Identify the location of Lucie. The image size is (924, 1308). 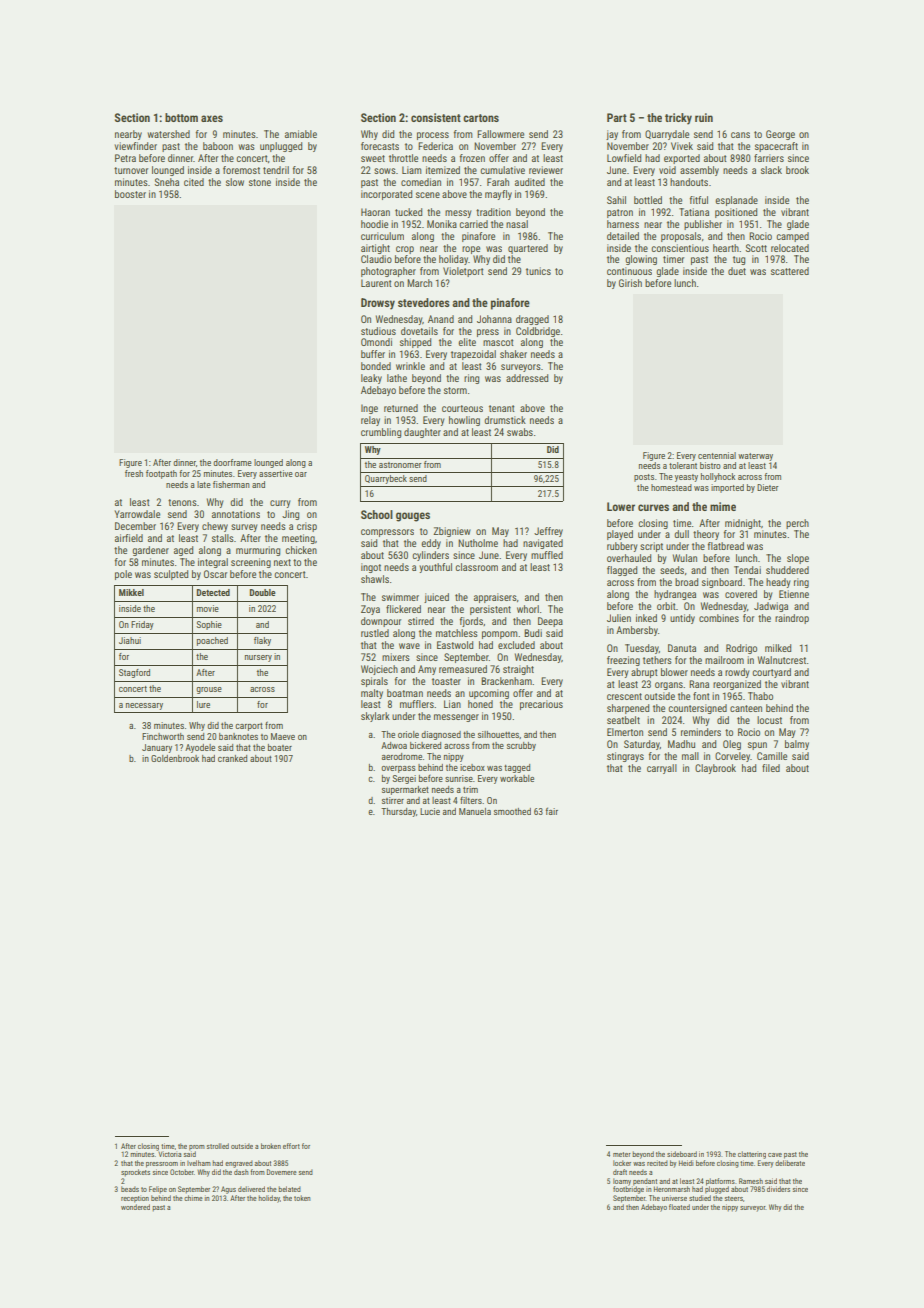
(430, 811).
